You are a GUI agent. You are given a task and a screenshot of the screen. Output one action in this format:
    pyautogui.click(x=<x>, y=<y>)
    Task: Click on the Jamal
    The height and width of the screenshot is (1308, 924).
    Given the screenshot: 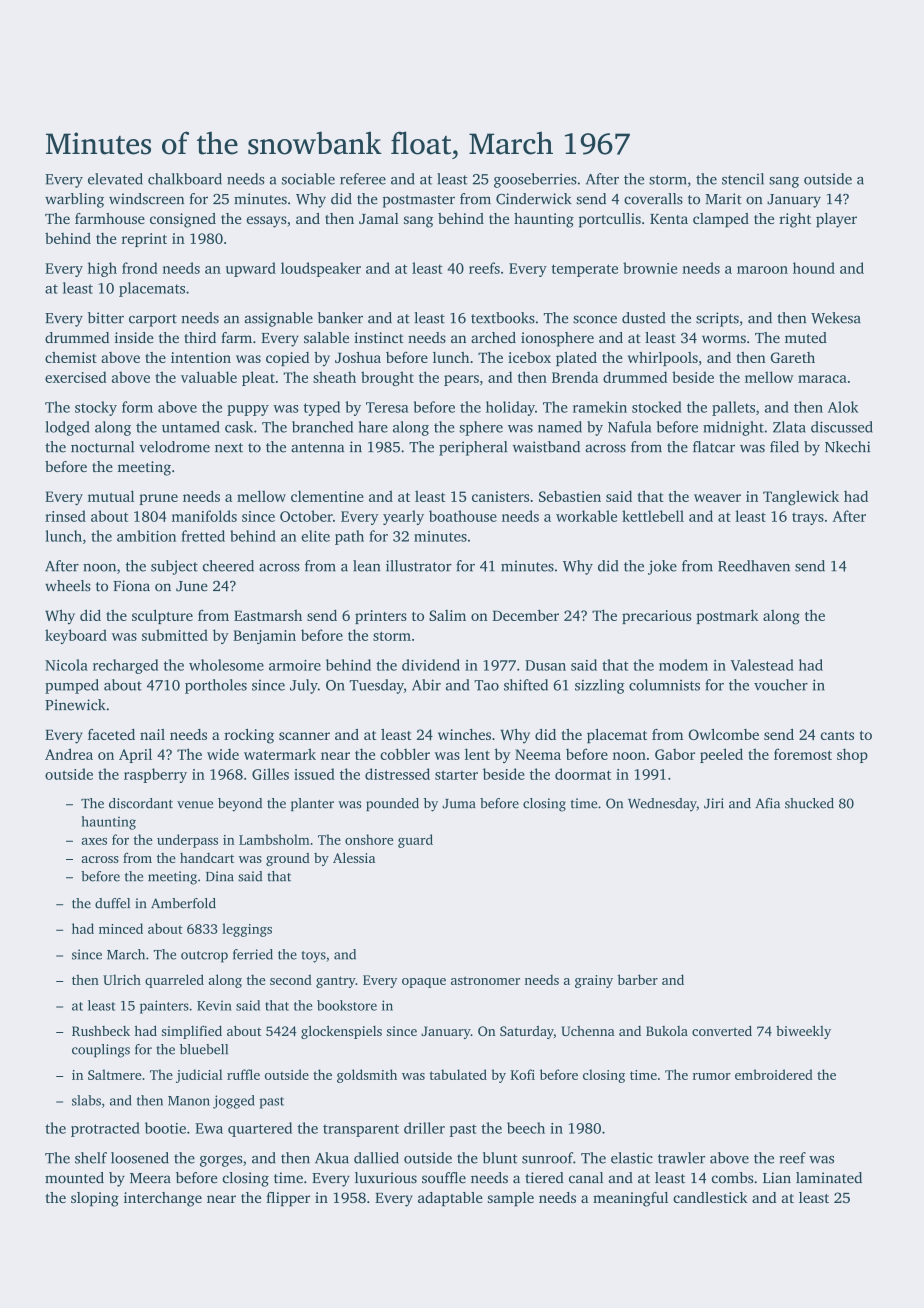 What is the action you would take?
    pyautogui.click(x=379, y=218)
